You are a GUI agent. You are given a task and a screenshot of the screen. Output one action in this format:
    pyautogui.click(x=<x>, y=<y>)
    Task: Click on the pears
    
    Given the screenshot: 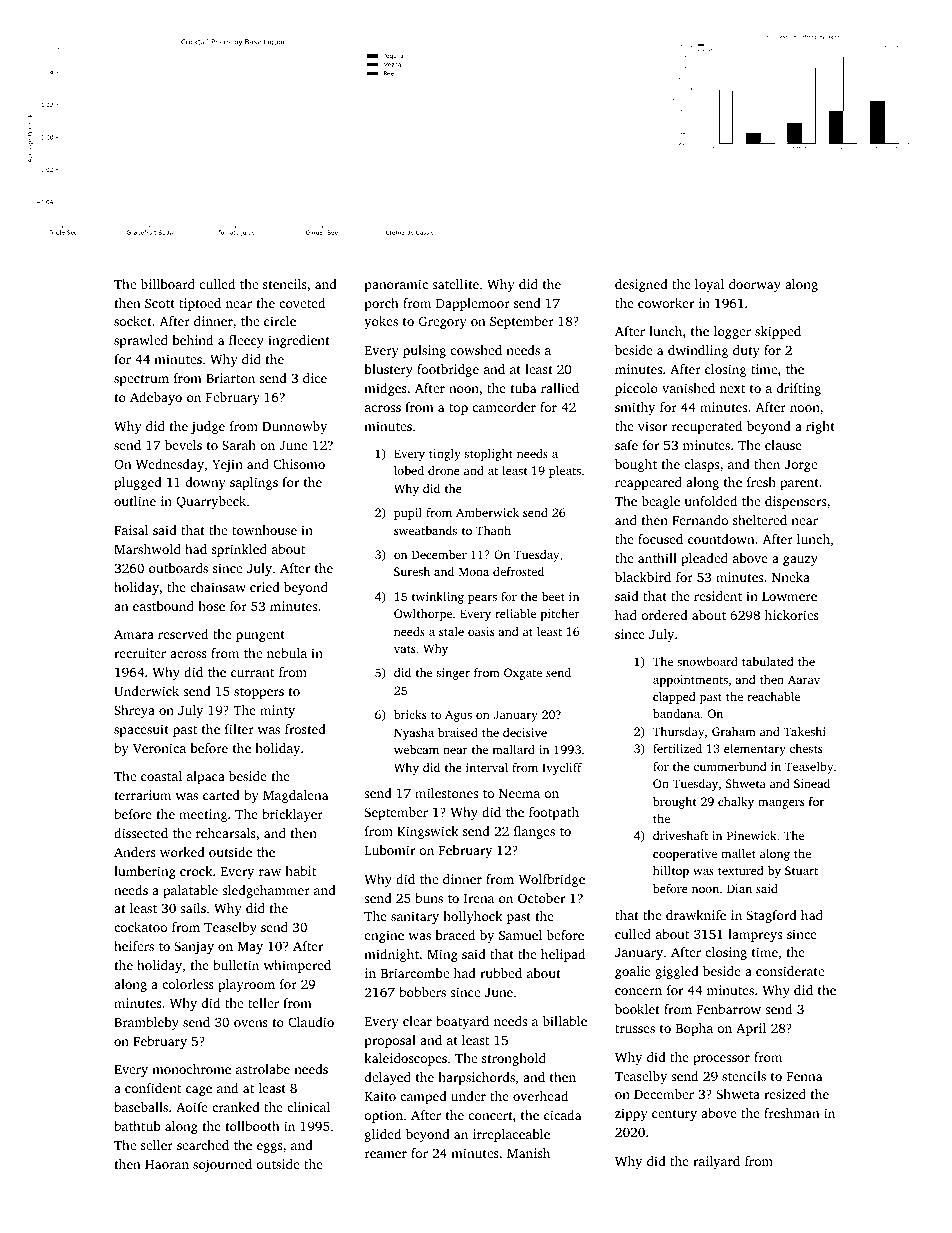 What is the action you would take?
    pyautogui.click(x=482, y=599)
